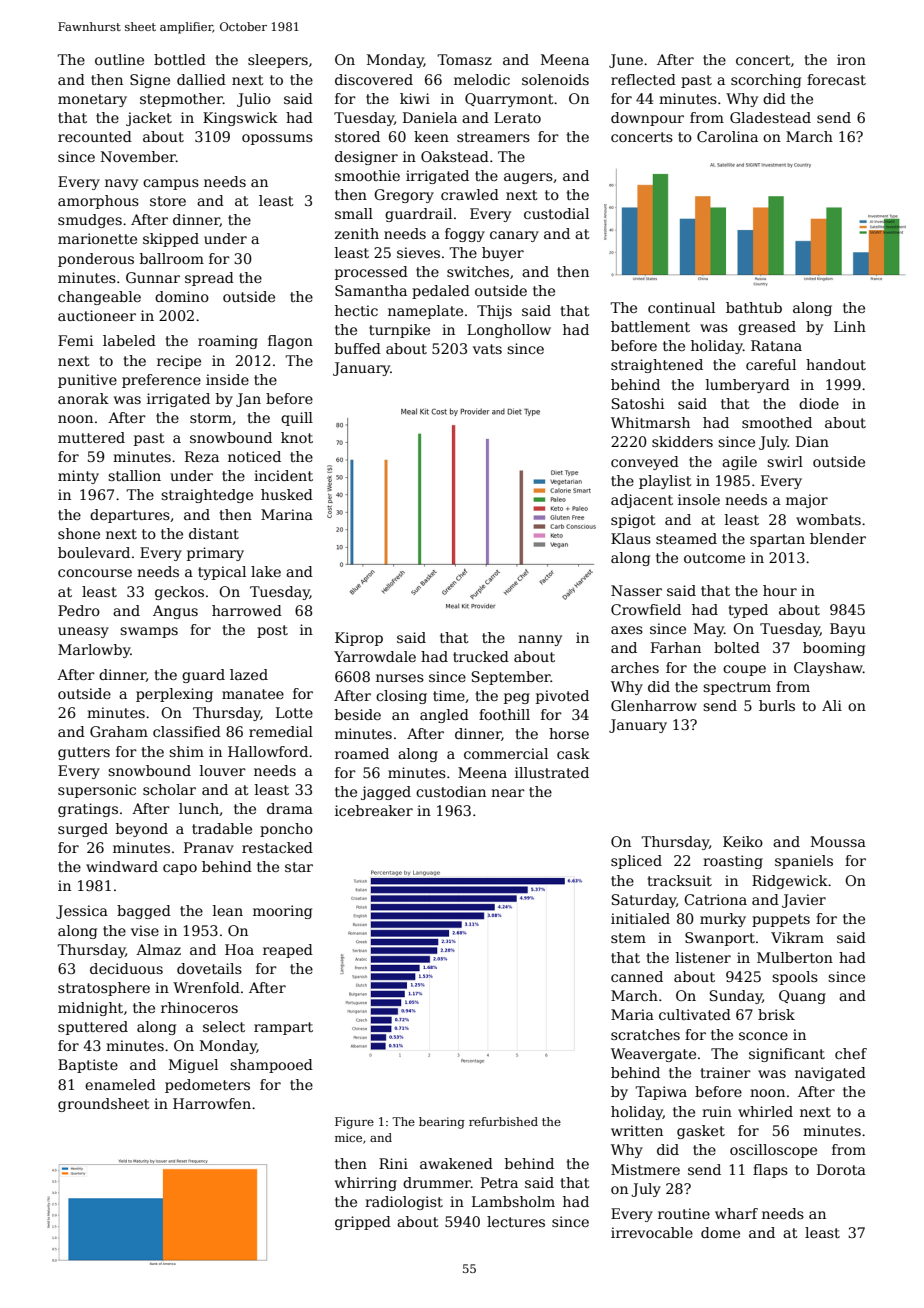 The image size is (924, 1308). I want to click on Marina, so click(287, 514).
